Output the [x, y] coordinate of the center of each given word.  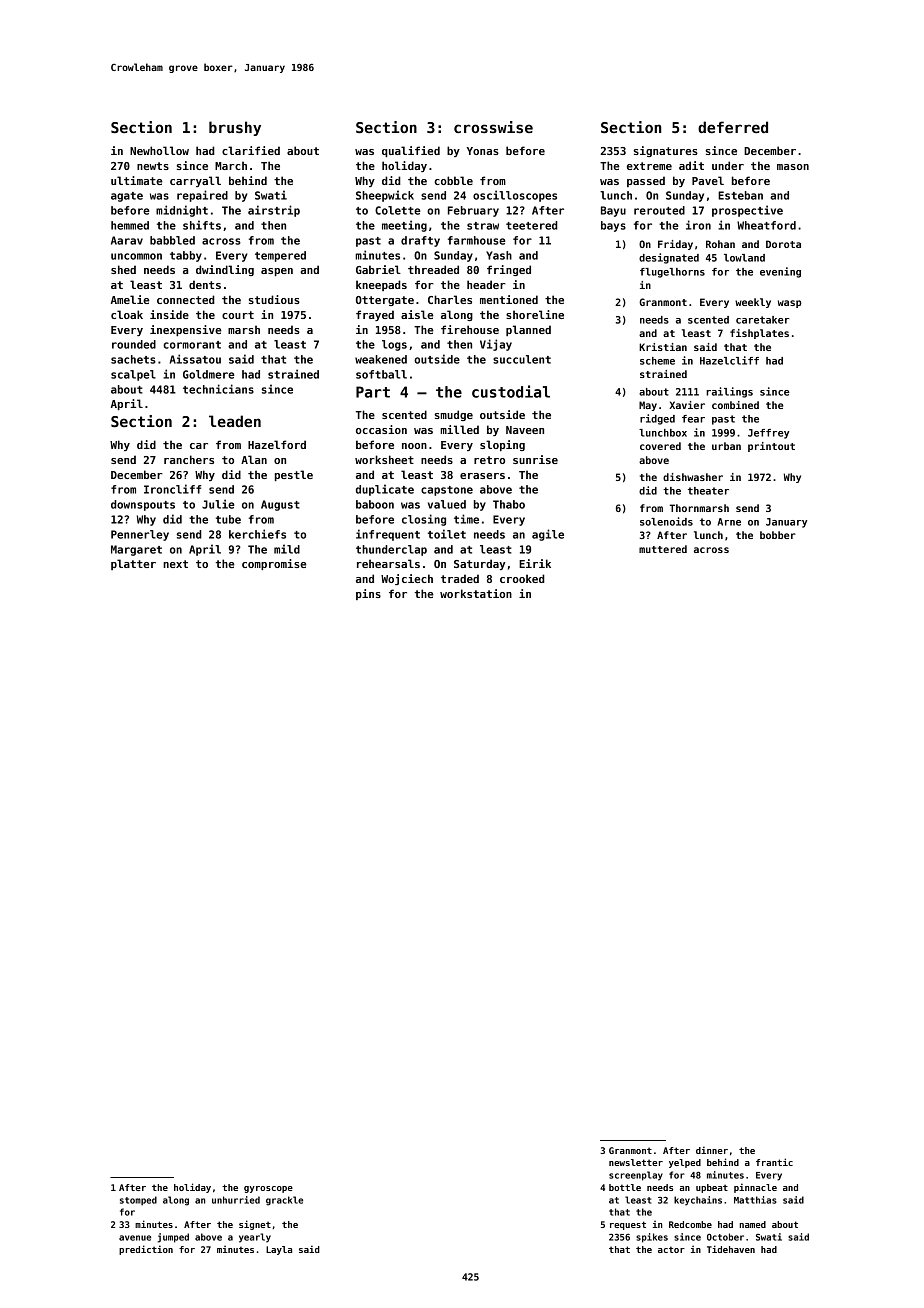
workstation [476, 593]
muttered [663, 549]
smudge [454, 415]
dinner [712, 1150]
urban [726, 446]
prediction [146, 1250]
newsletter [636, 1162]
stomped [138, 1201]
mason [793, 167]
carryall [195, 181]
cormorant [192, 345]
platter [133, 564]
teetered [532, 225]
